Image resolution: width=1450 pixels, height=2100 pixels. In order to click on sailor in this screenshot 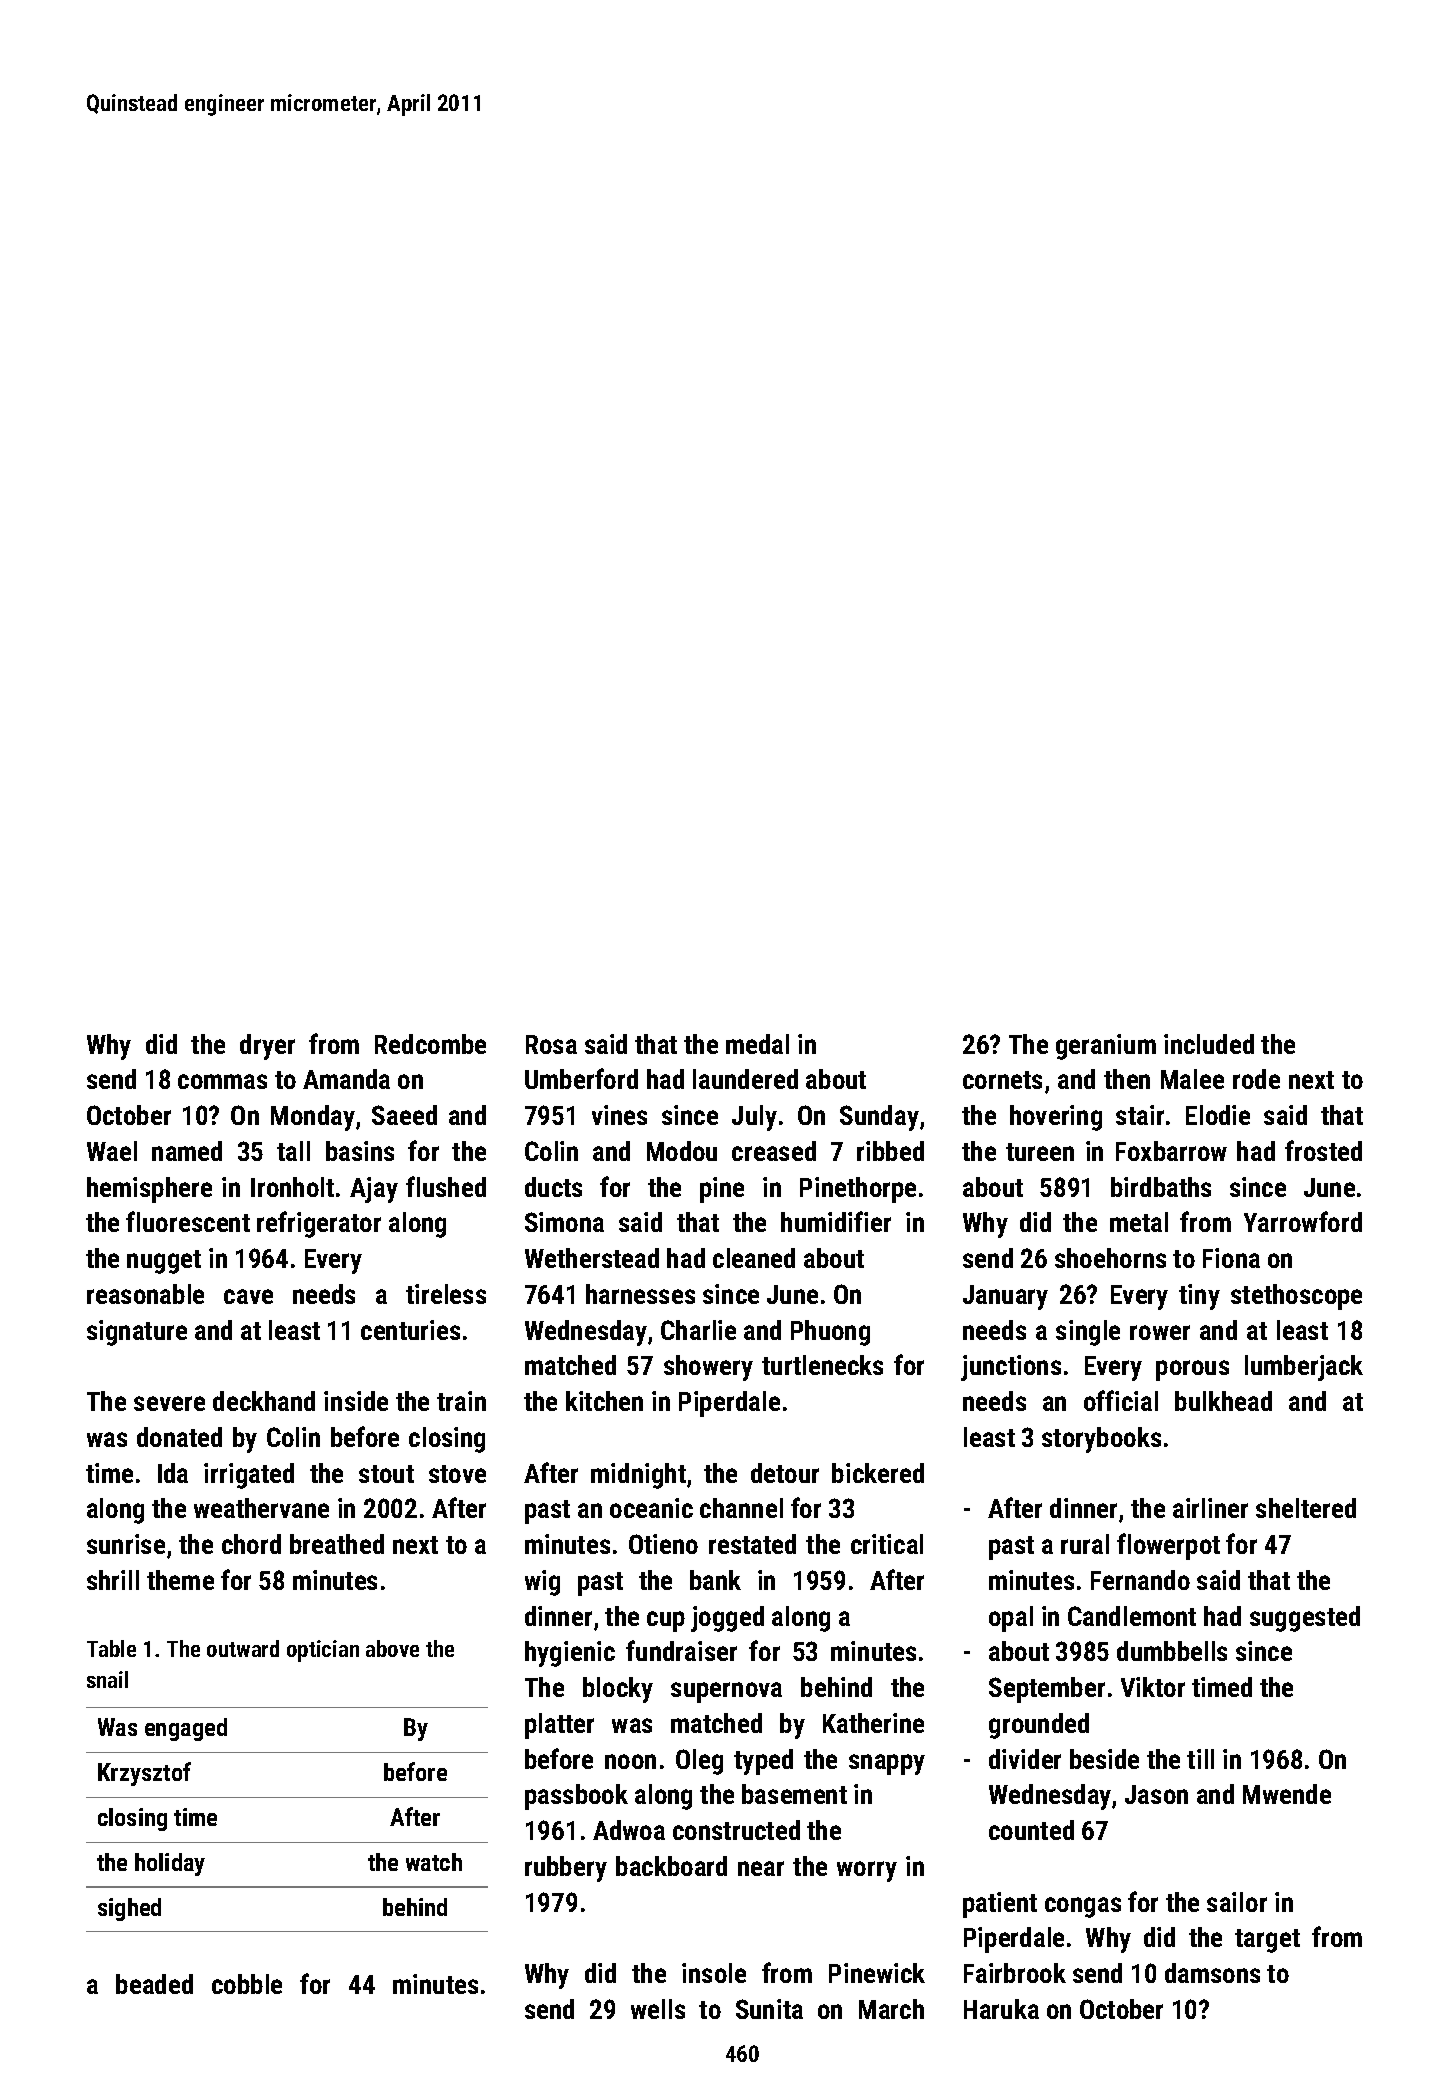, I will do `click(1237, 1902)`.
